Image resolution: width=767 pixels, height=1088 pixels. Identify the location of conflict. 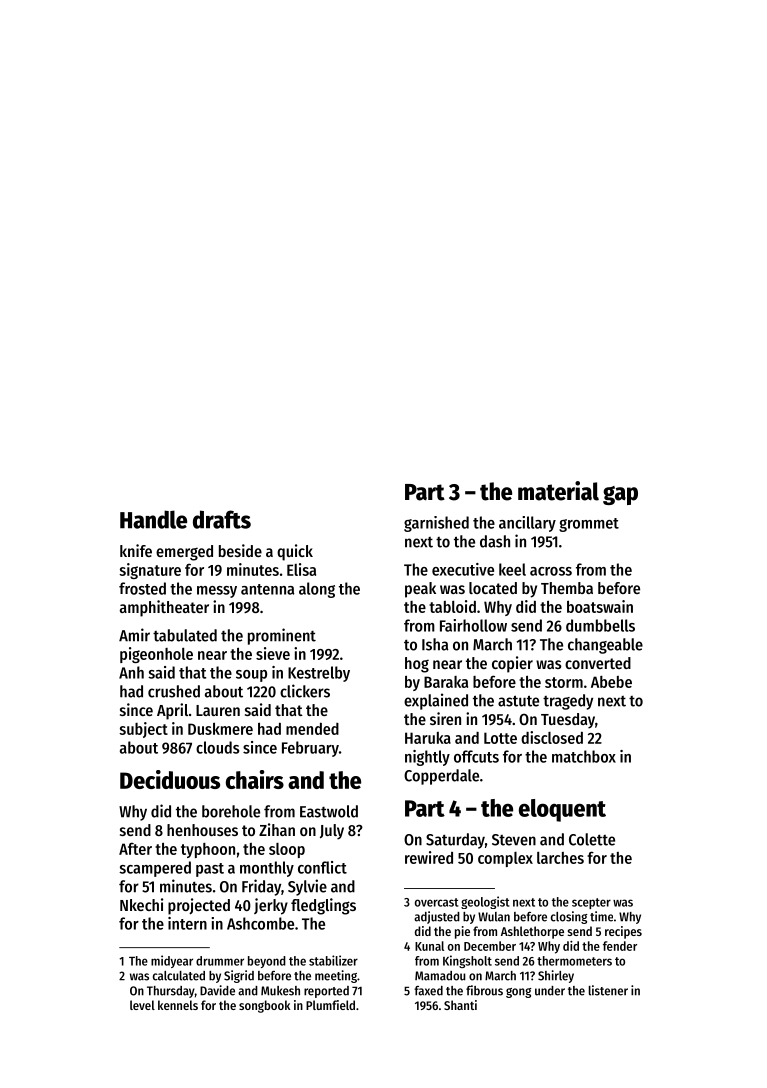
(322, 867).
